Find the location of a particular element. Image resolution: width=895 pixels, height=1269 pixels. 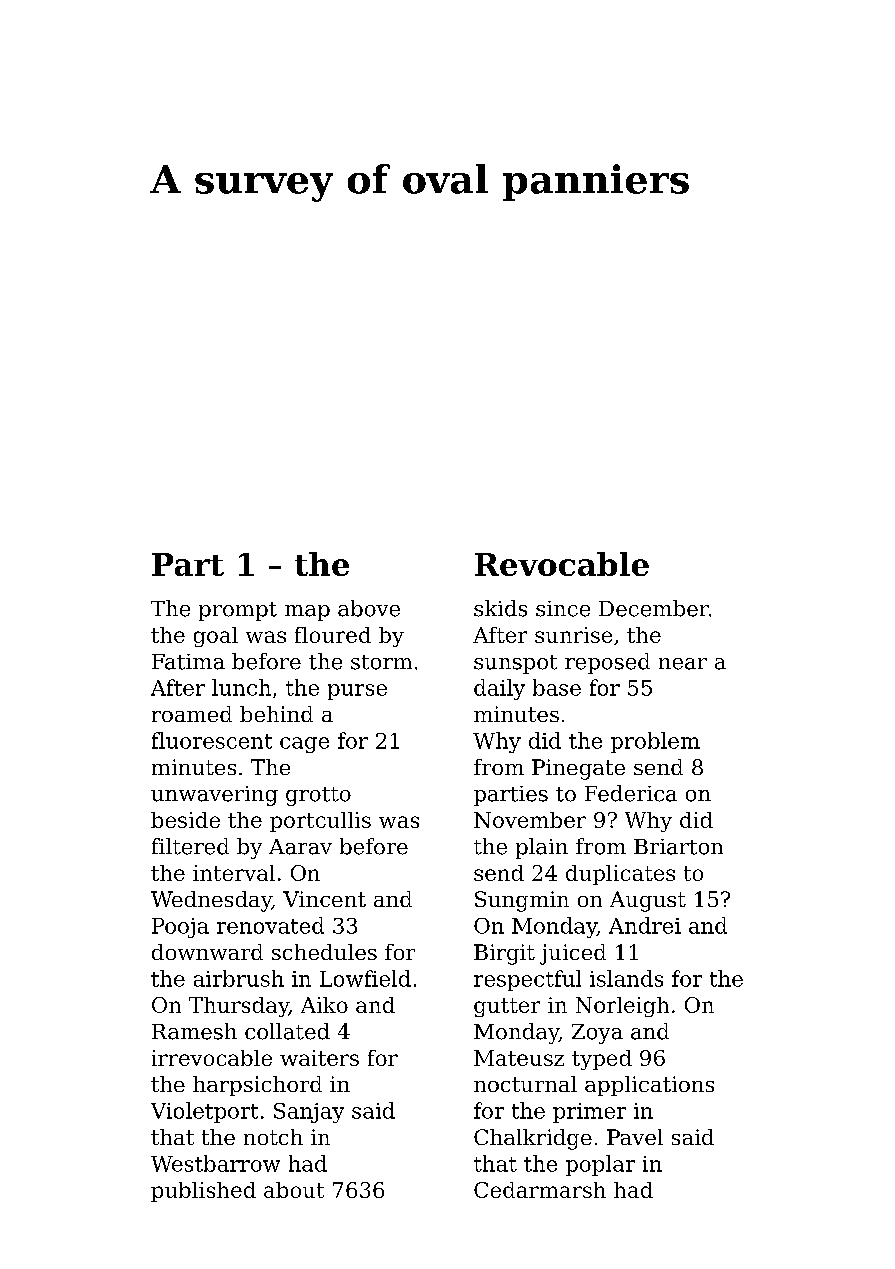

Birgit is located at coordinates (504, 954).
